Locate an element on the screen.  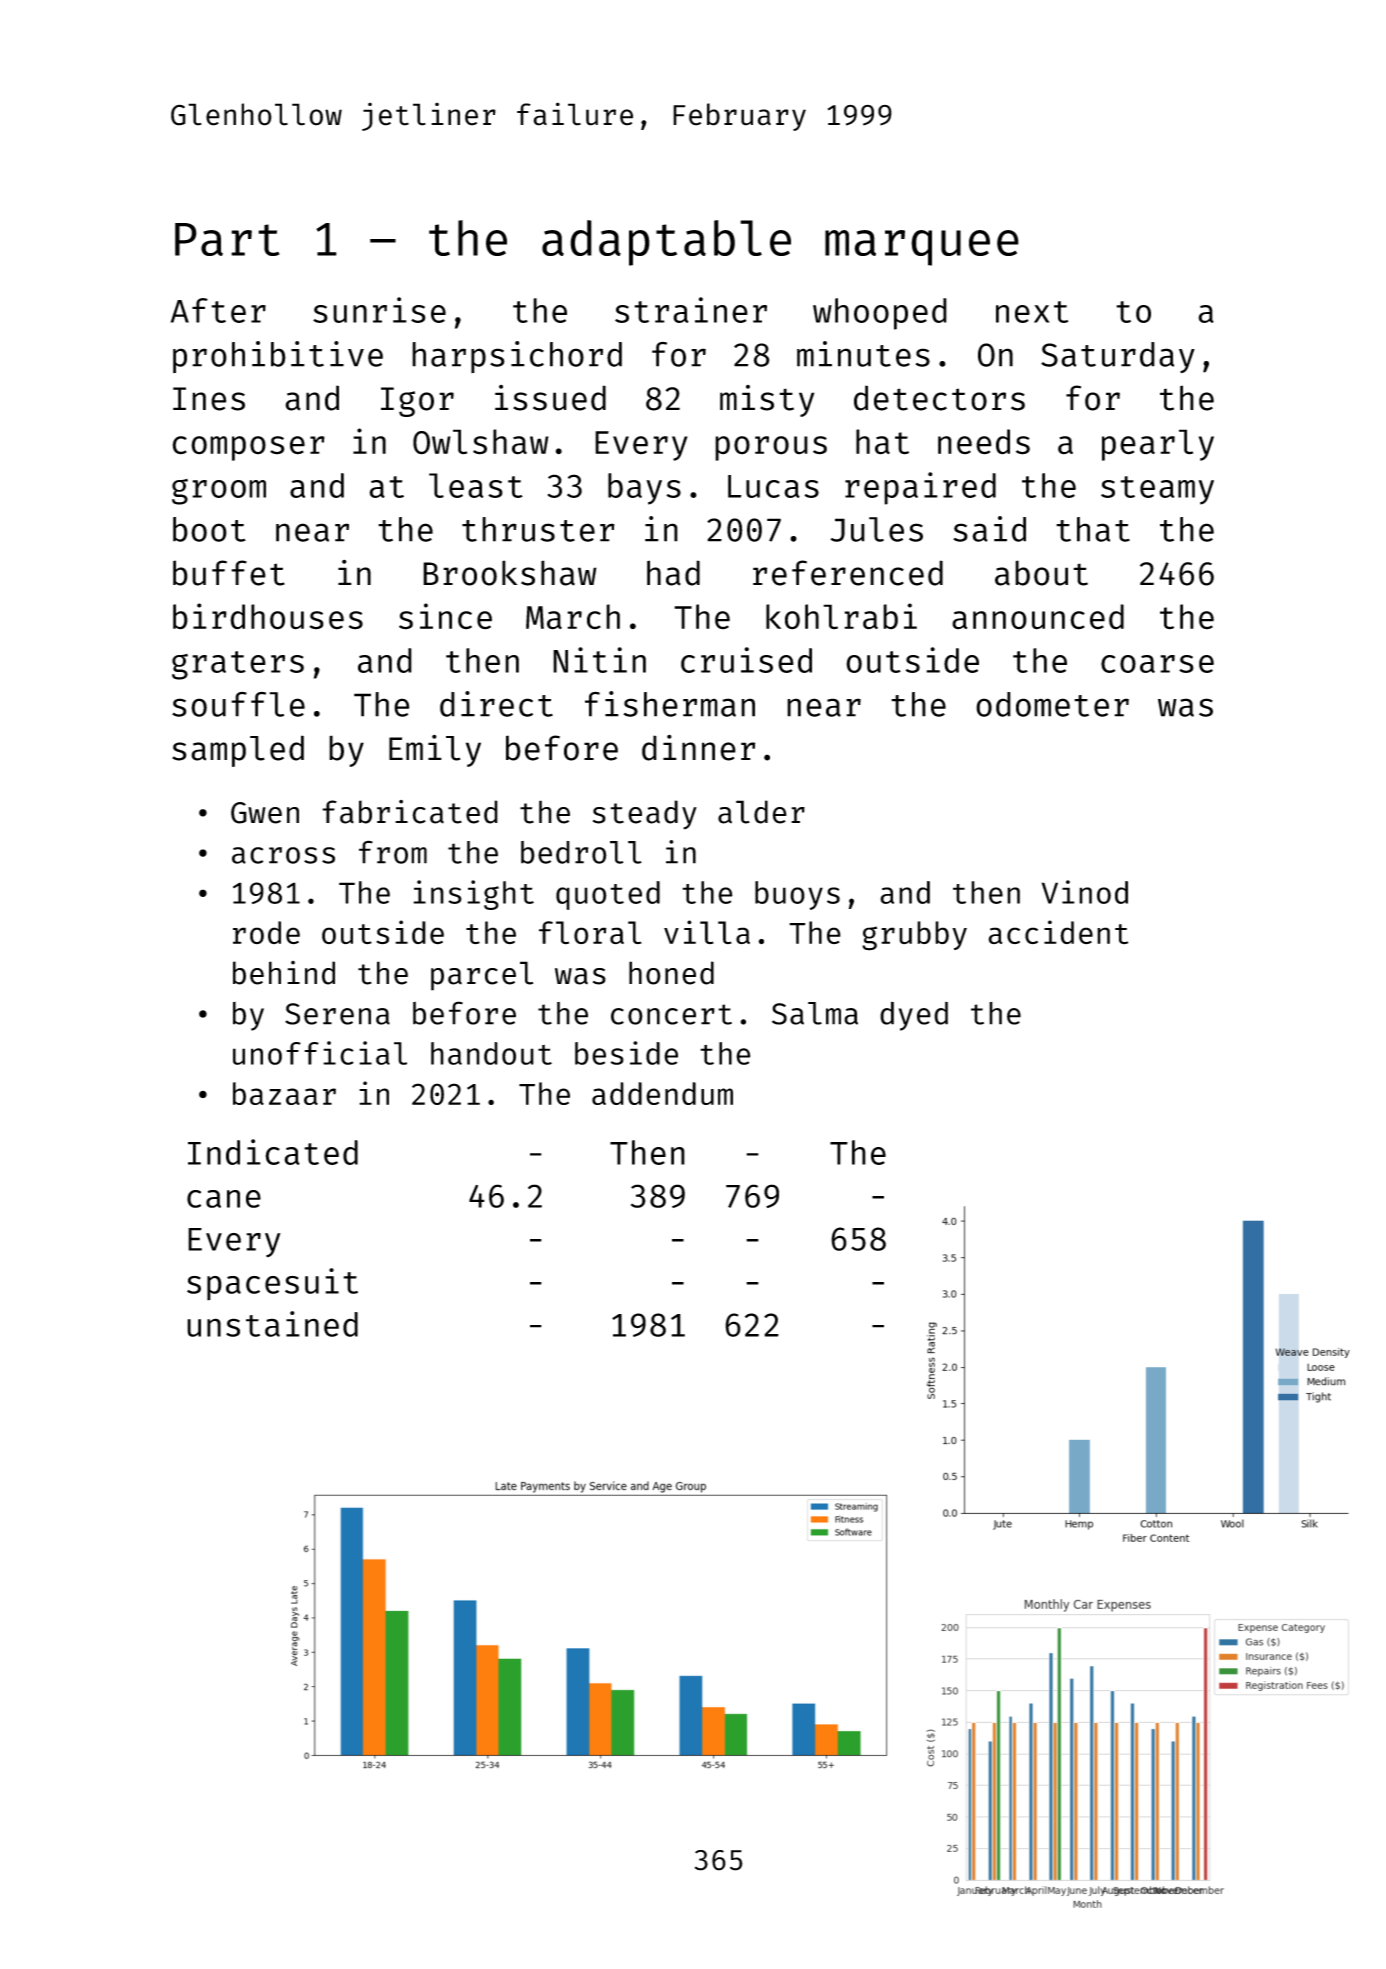
Vinod is located at coordinates (1085, 892).
